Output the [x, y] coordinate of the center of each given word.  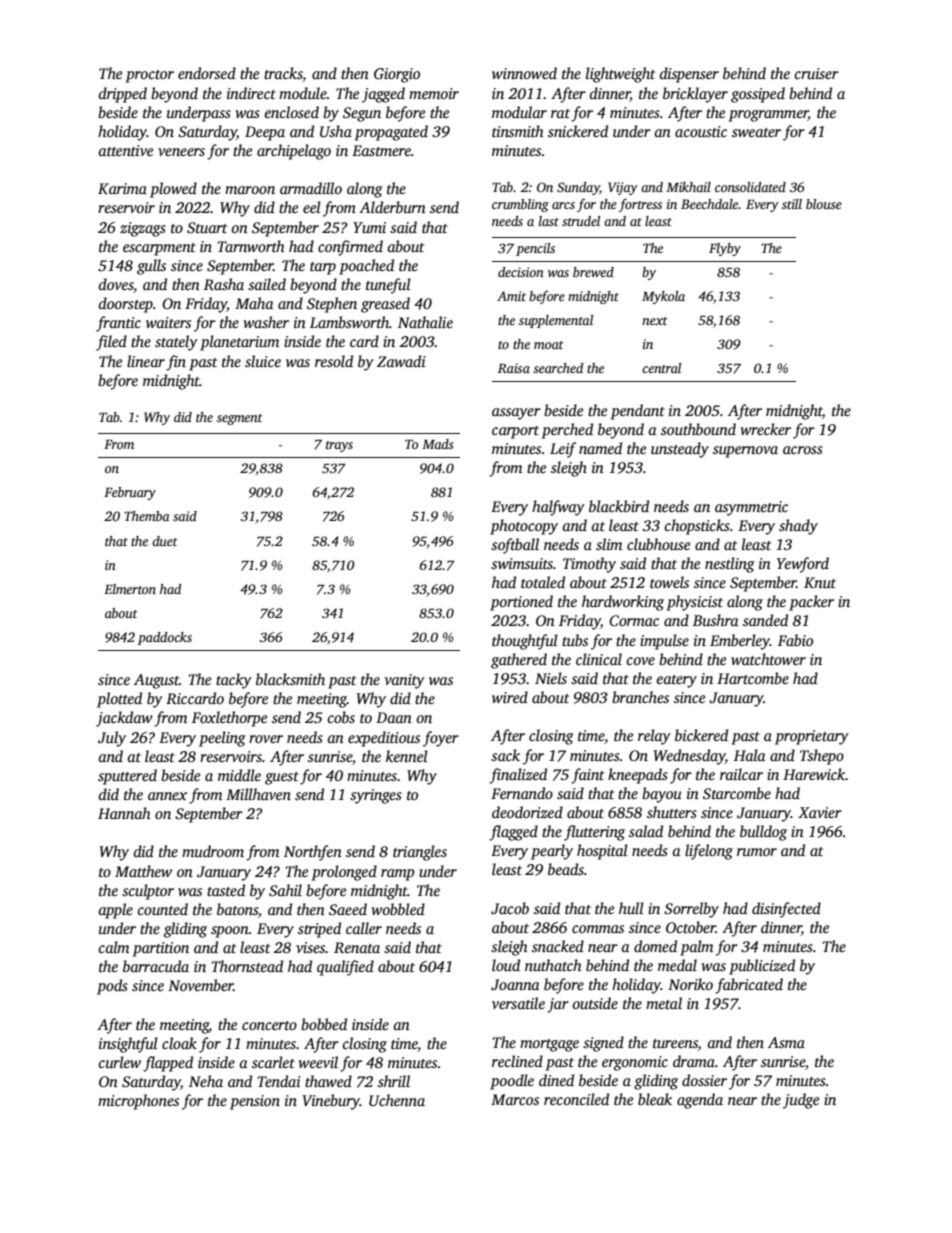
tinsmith [518, 131]
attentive [125, 150]
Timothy [589, 565]
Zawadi [401, 361]
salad [646, 831]
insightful [128, 1045]
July [112, 739]
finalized [518, 776]
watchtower [768, 659]
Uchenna [397, 1100]
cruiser [816, 73]
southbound [698, 429]
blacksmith [290, 679]
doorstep [126, 305]
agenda [700, 1101]
